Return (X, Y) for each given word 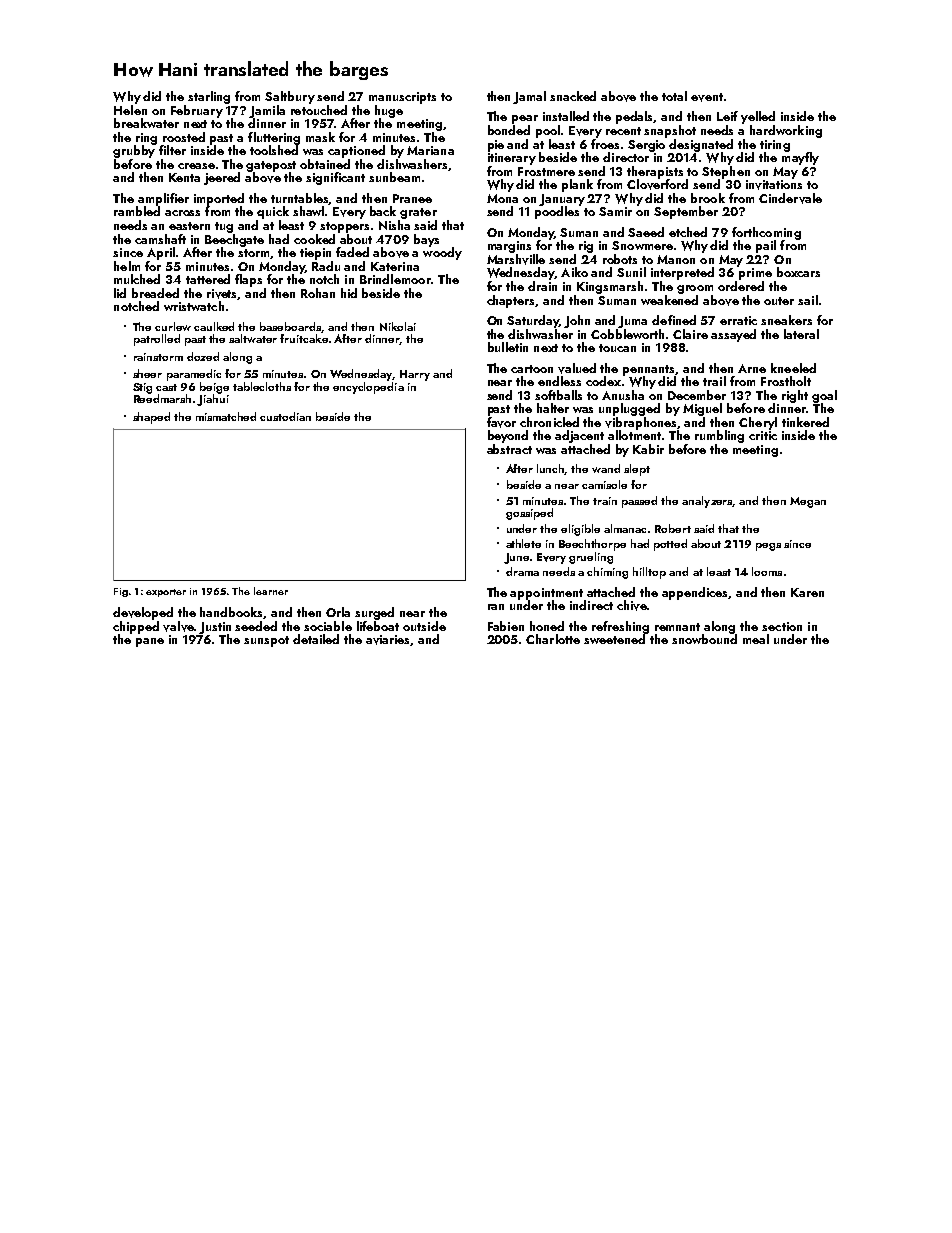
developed (143, 613)
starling (209, 97)
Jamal (529, 97)
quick (273, 212)
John (577, 321)
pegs (768, 547)
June (516, 558)
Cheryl (758, 423)
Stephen (726, 172)
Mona (502, 198)
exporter (166, 593)
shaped (151, 418)
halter (553, 408)
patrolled (157, 340)
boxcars (798, 272)
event (707, 97)
